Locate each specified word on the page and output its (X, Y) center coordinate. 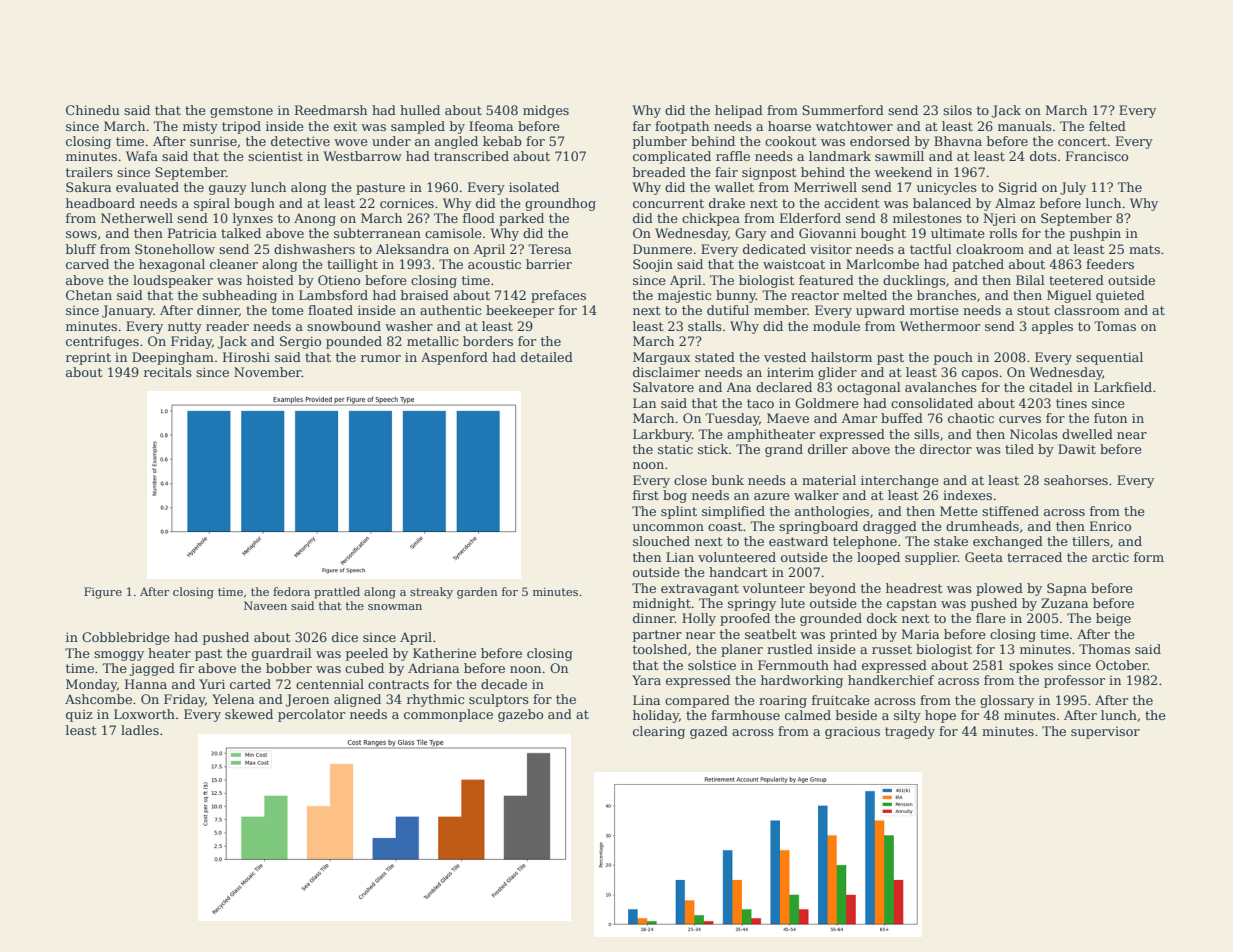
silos (957, 110)
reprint (88, 358)
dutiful (728, 310)
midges (546, 111)
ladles (140, 730)
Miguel (1069, 296)
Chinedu (93, 110)
